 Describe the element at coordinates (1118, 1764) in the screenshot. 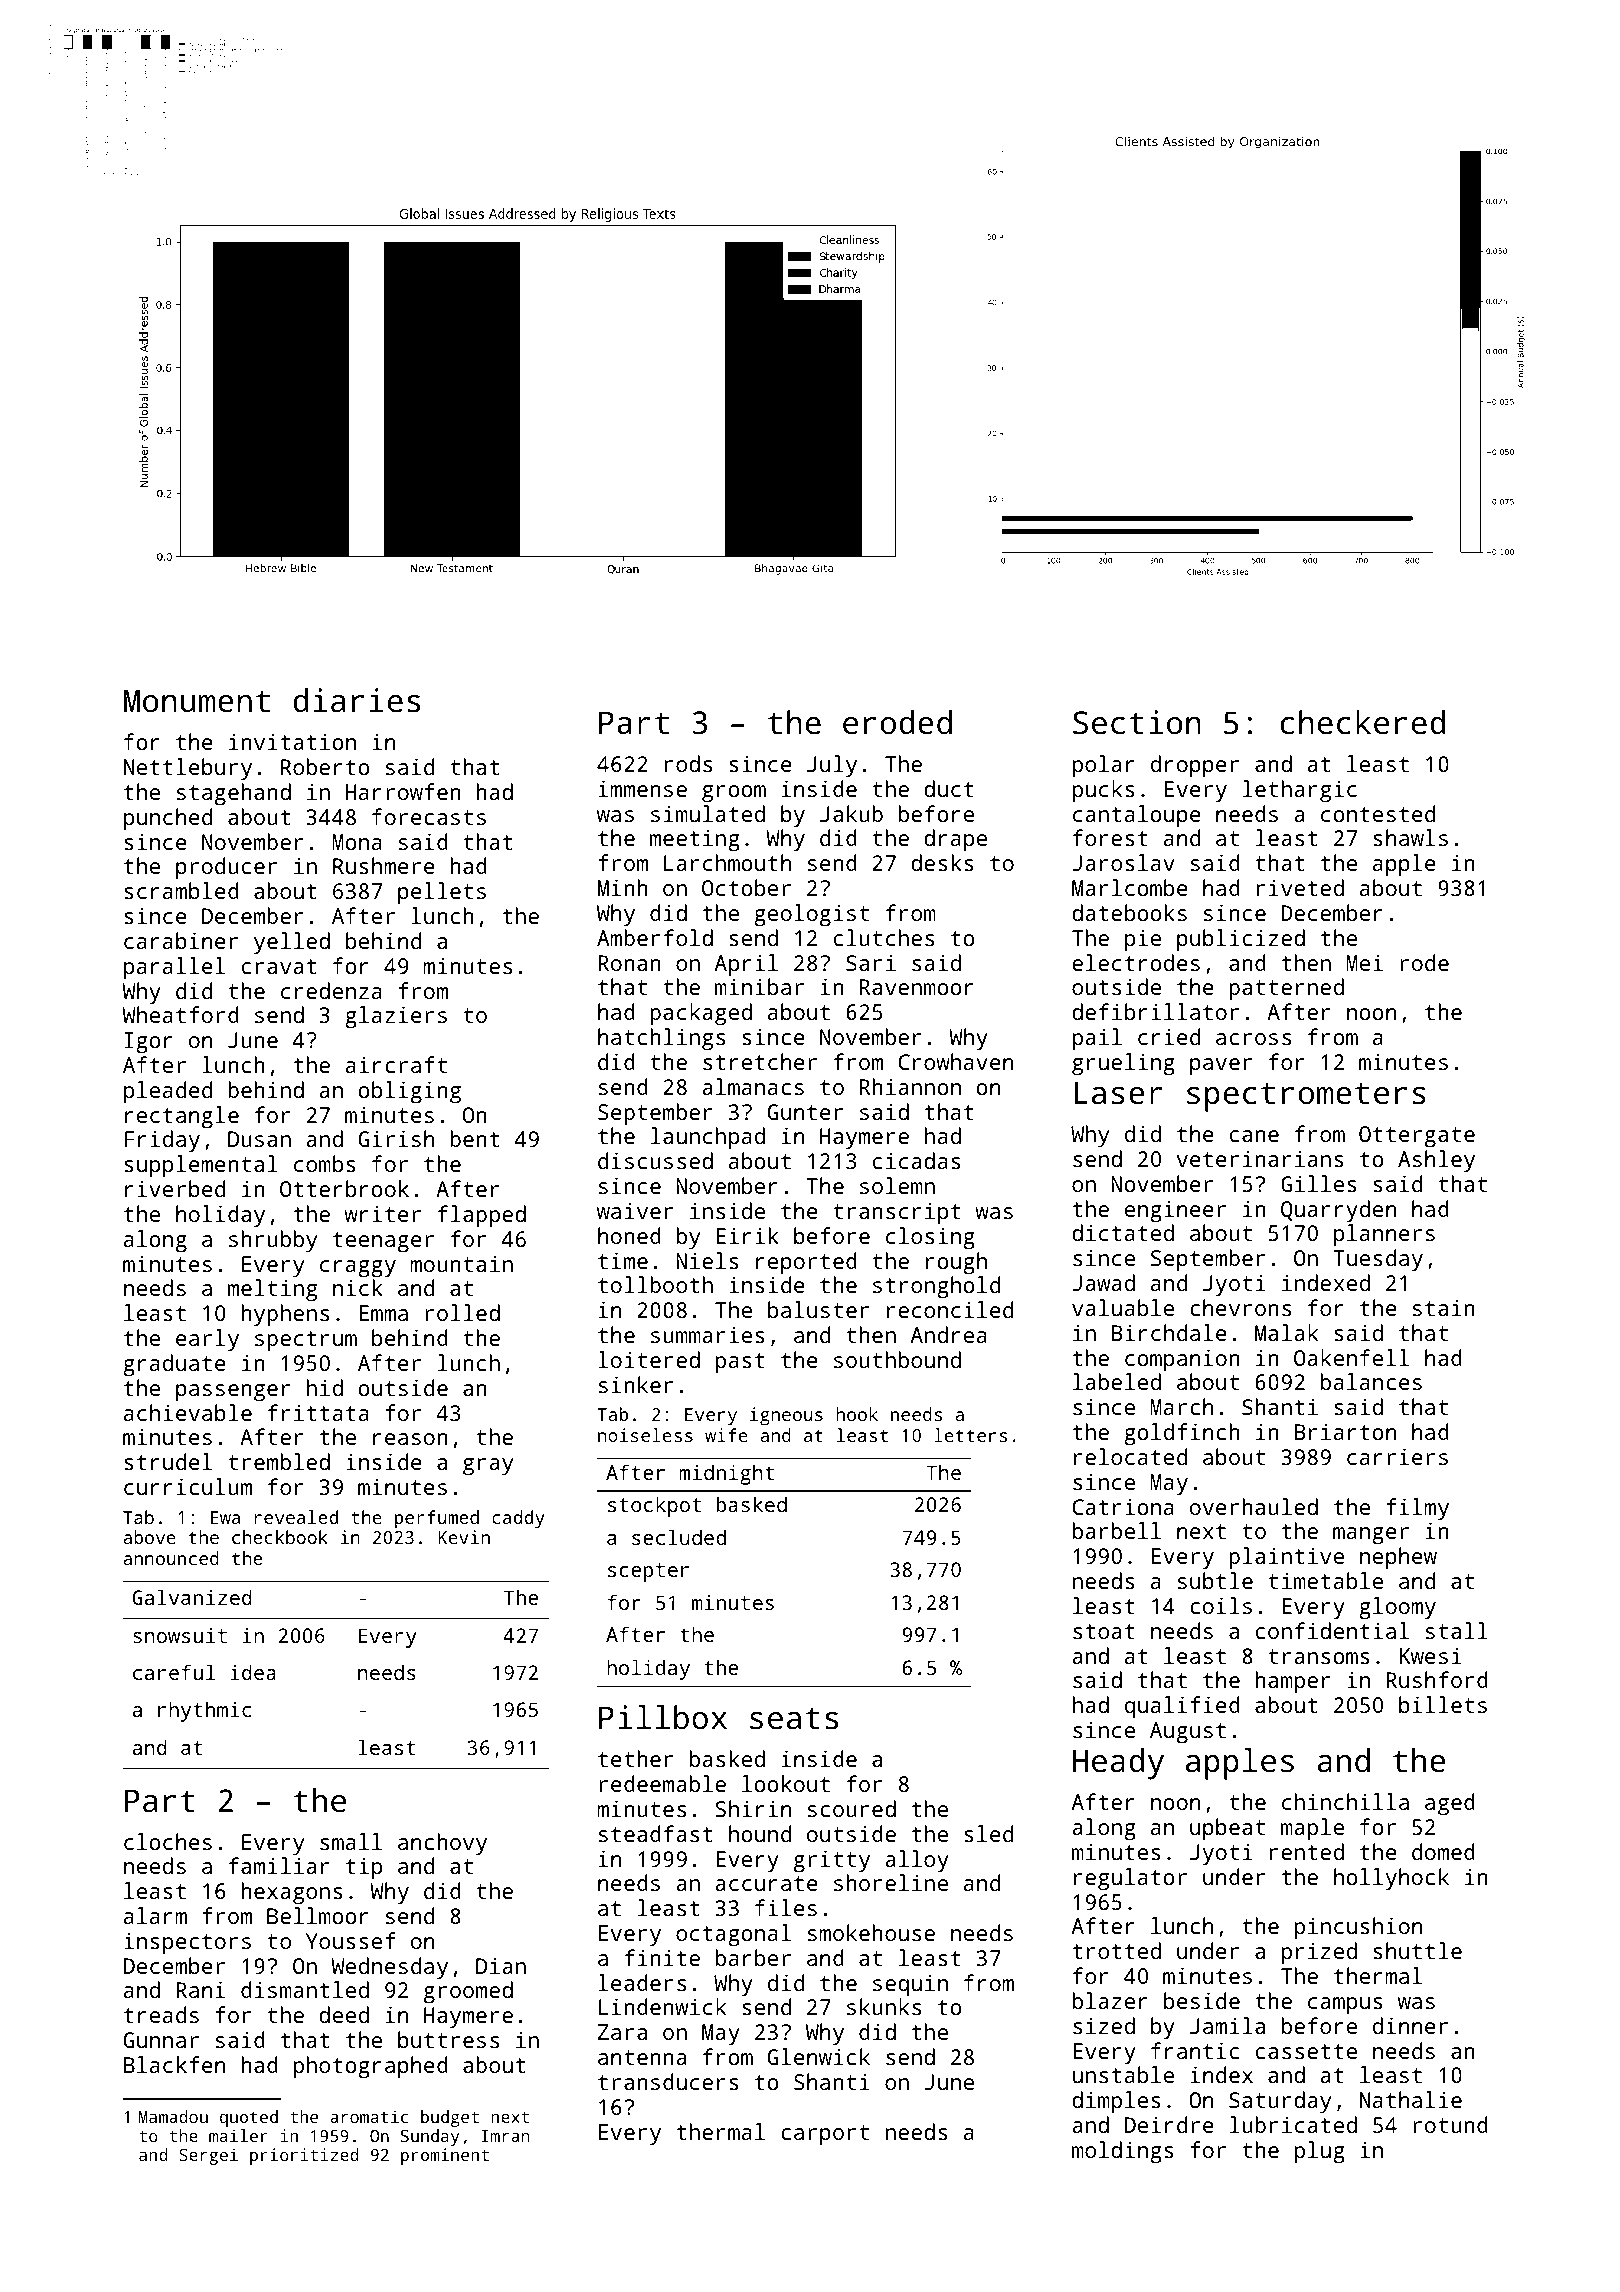

I see `Heady` at that location.
